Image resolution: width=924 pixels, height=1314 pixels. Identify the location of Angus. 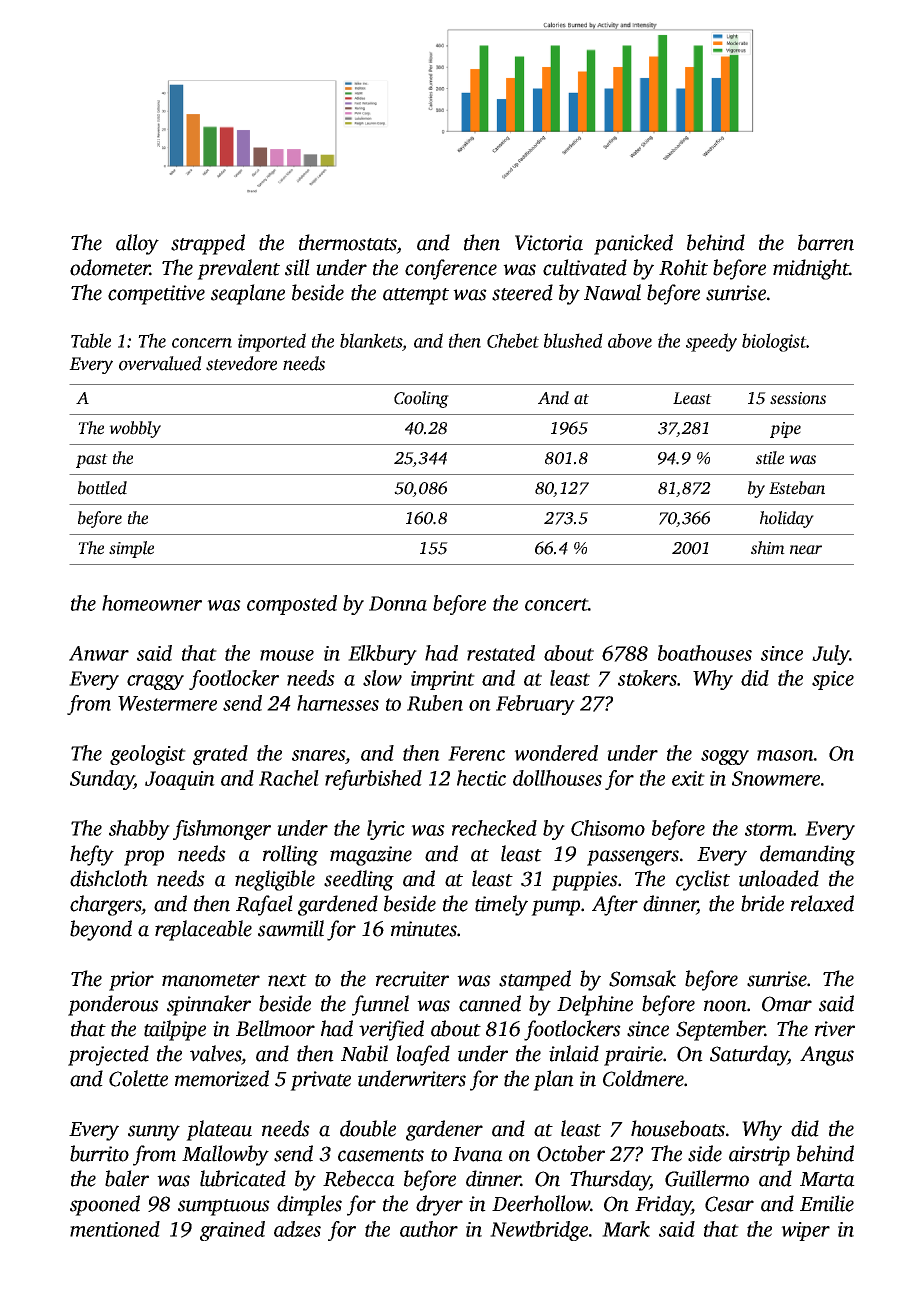
(827, 1056).
